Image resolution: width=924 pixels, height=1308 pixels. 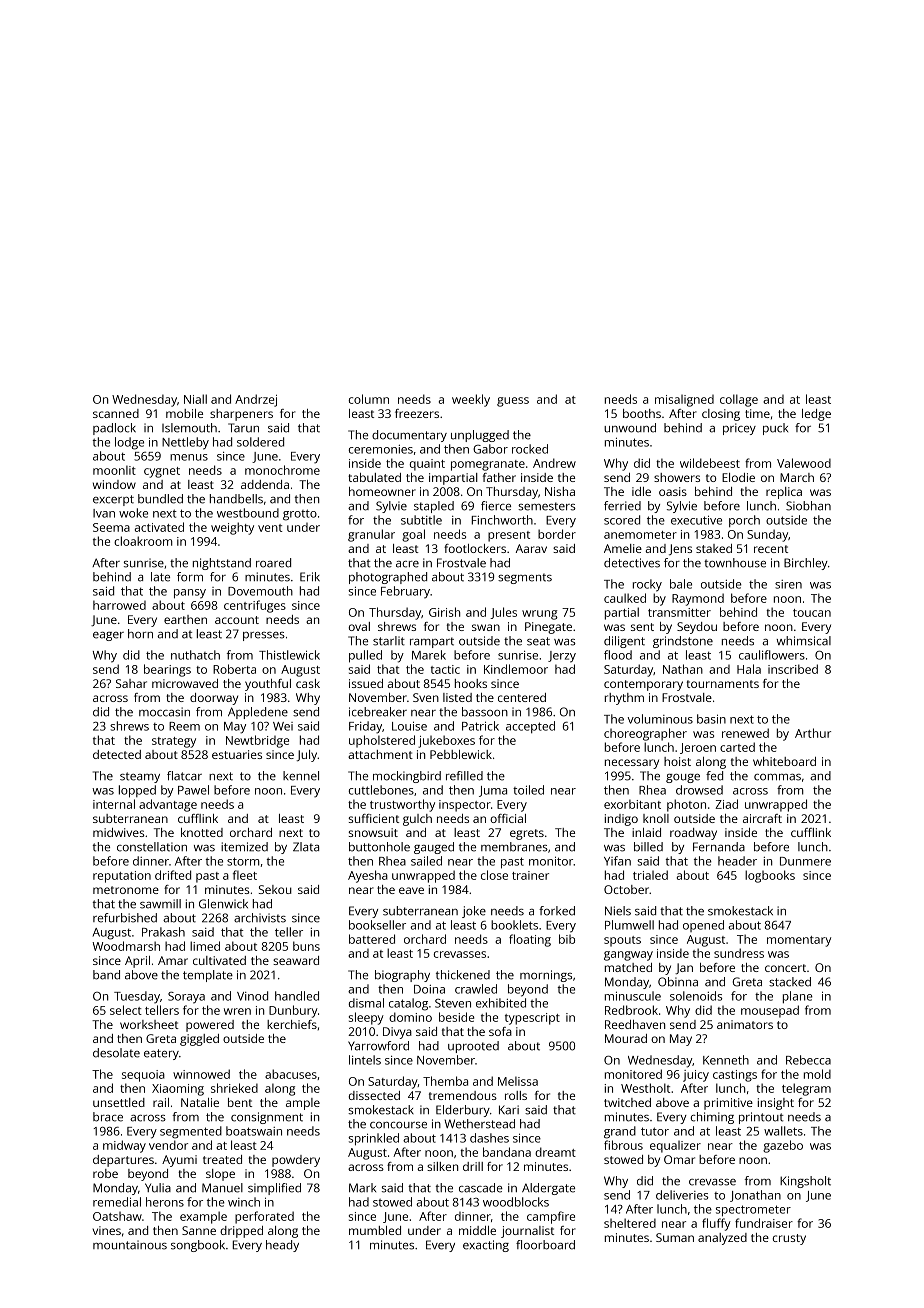 What do you see at coordinates (143, 541) in the screenshot?
I see `cloakroom` at bounding box center [143, 541].
